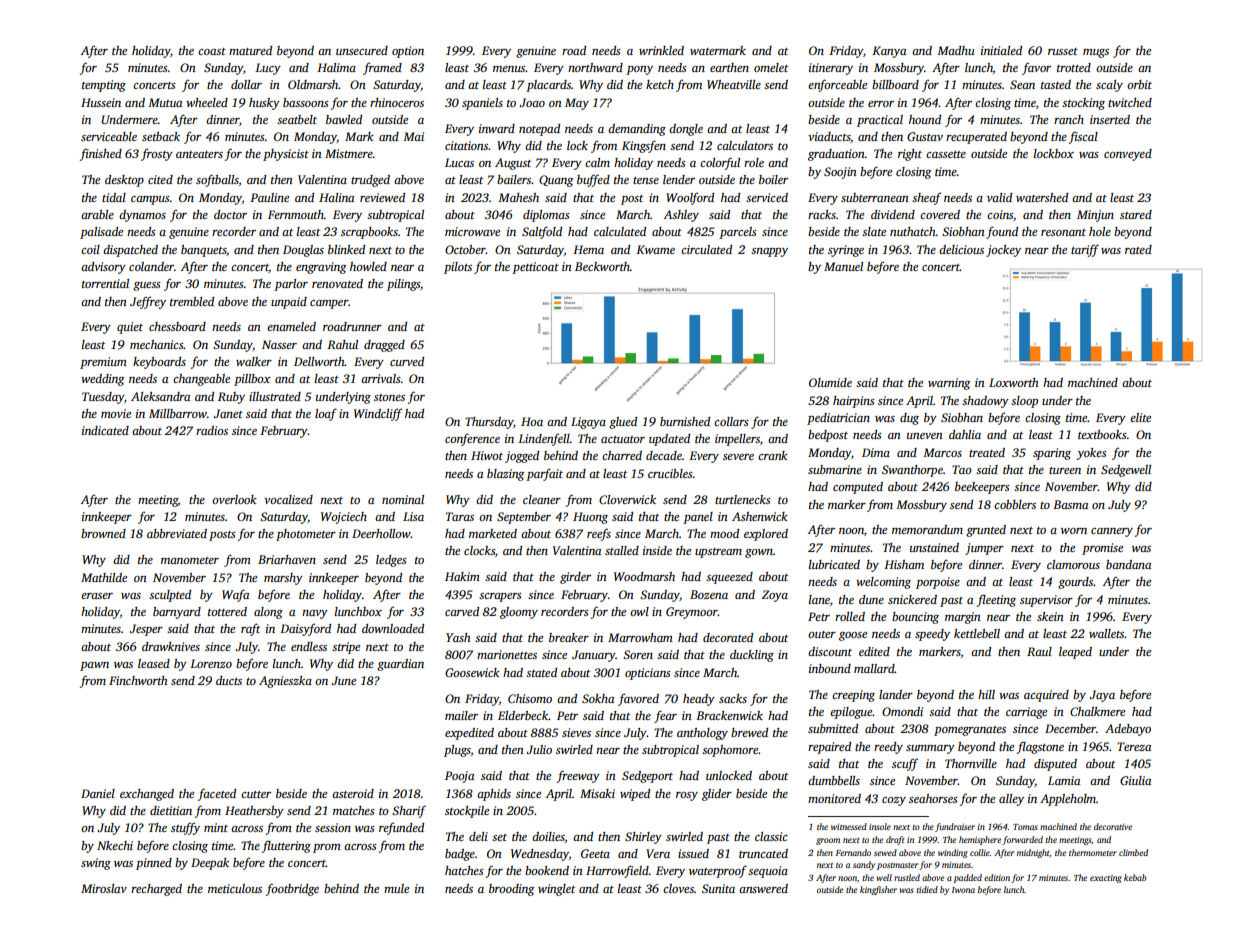 The image size is (1233, 952). I want to click on memorandum, so click(927, 529).
